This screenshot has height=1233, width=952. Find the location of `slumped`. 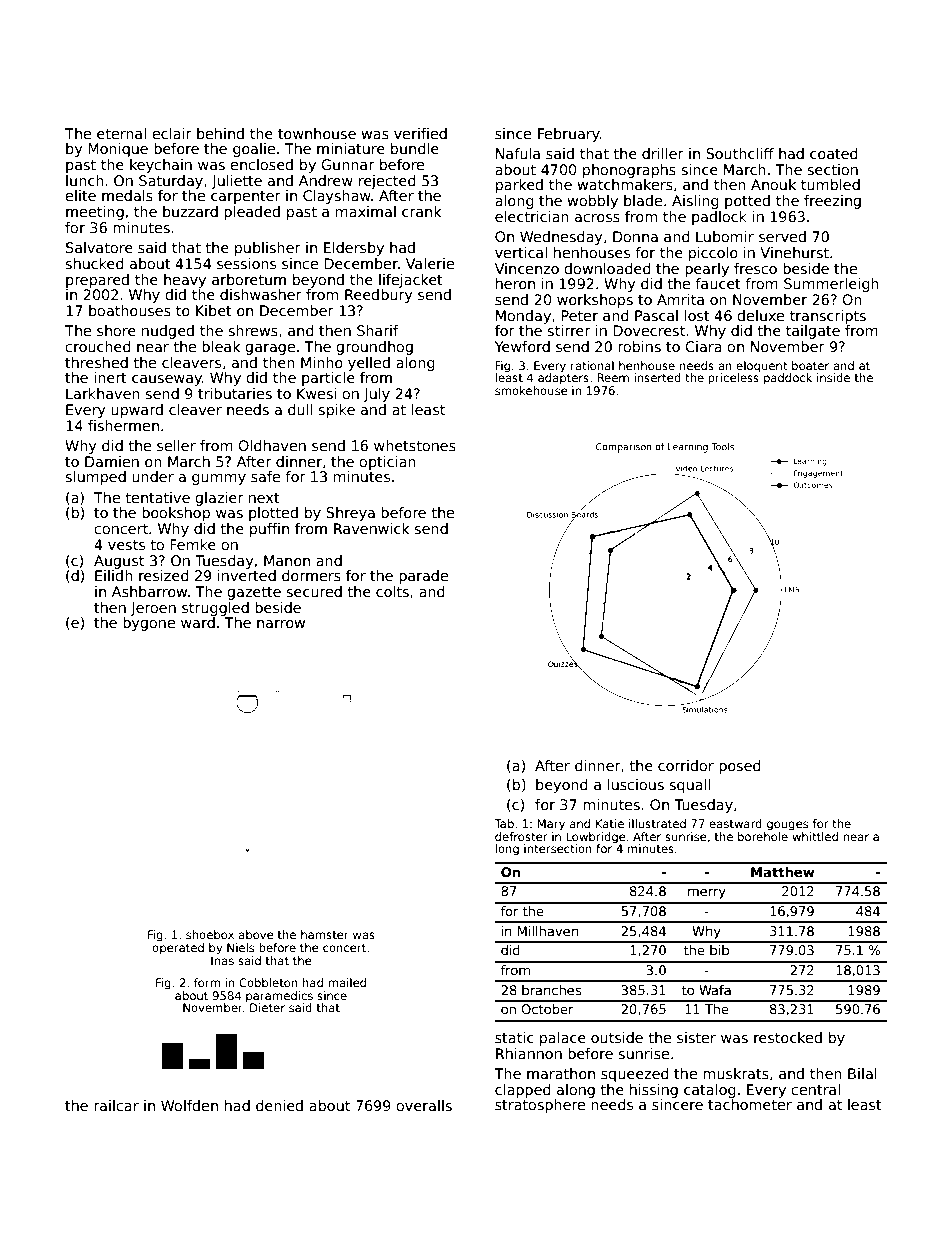

slumped is located at coordinates (95, 478).
